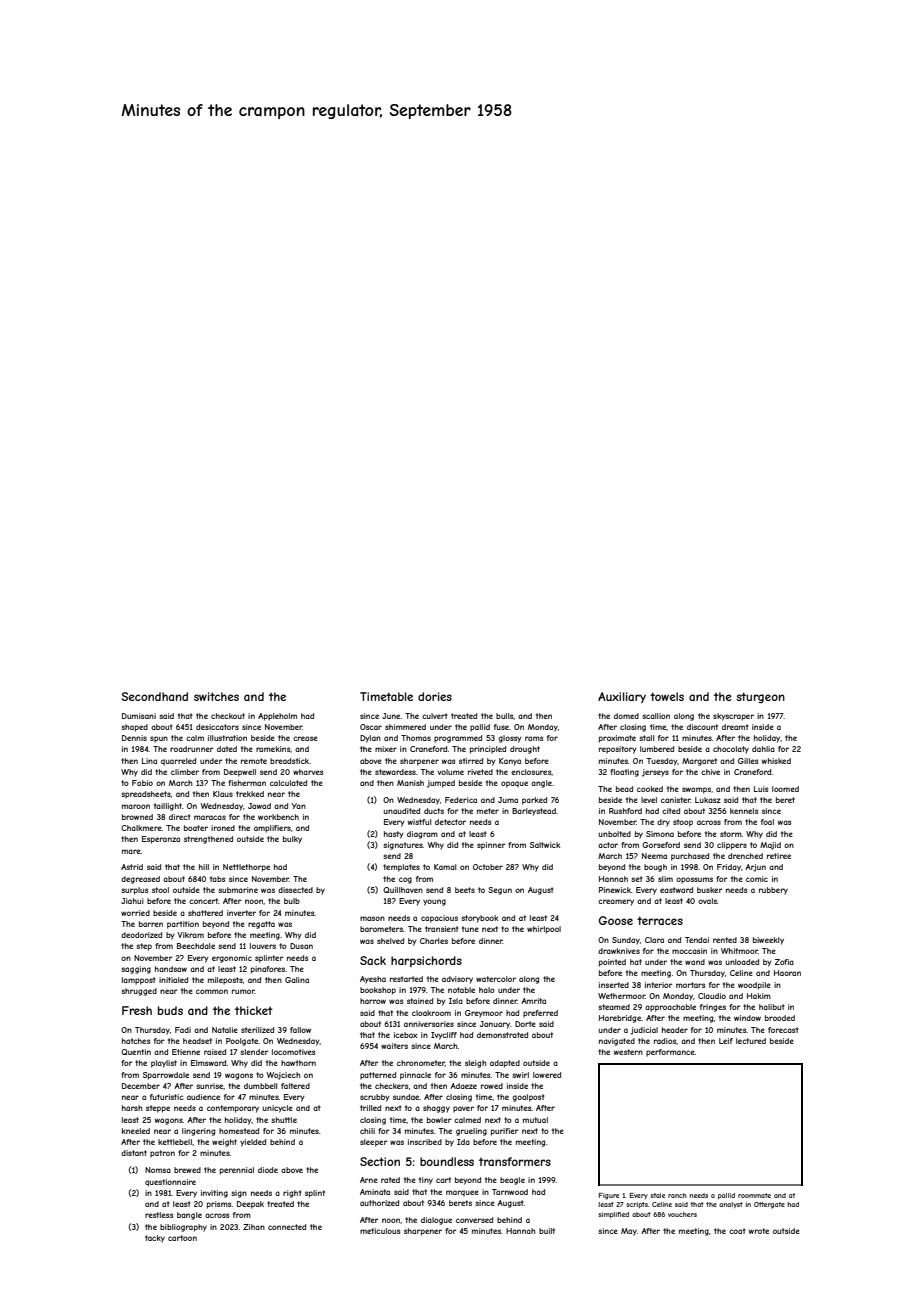  Describe the element at coordinates (760, 697) in the screenshot. I see `sturgeon` at that location.
